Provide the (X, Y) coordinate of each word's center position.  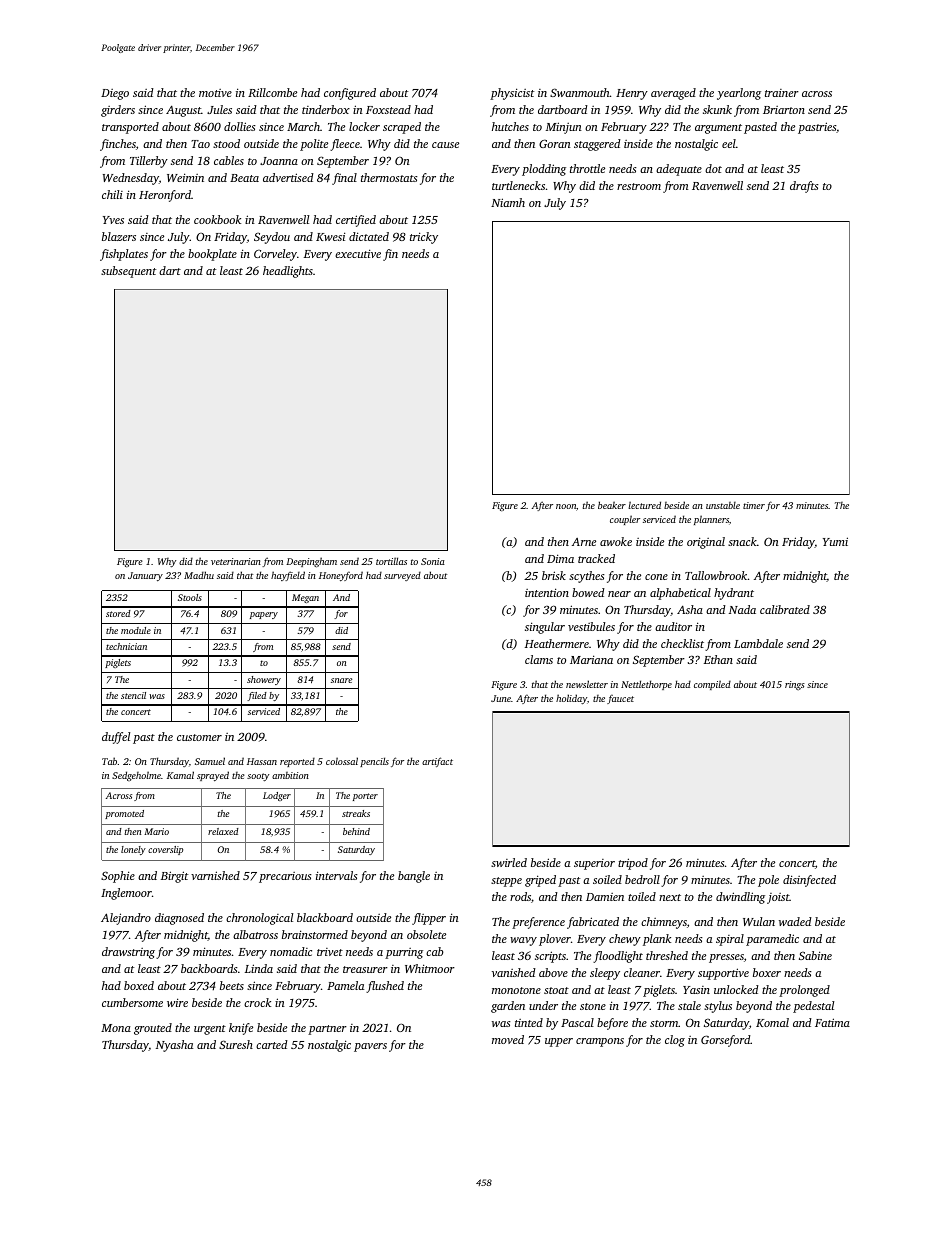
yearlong (739, 94)
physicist (512, 94)
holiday (571, 699)
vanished (514, 972)
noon (566, 506)
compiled (712, 685)
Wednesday (131, 179)
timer (754, 505)
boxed (139, 985)
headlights (288, 272)
